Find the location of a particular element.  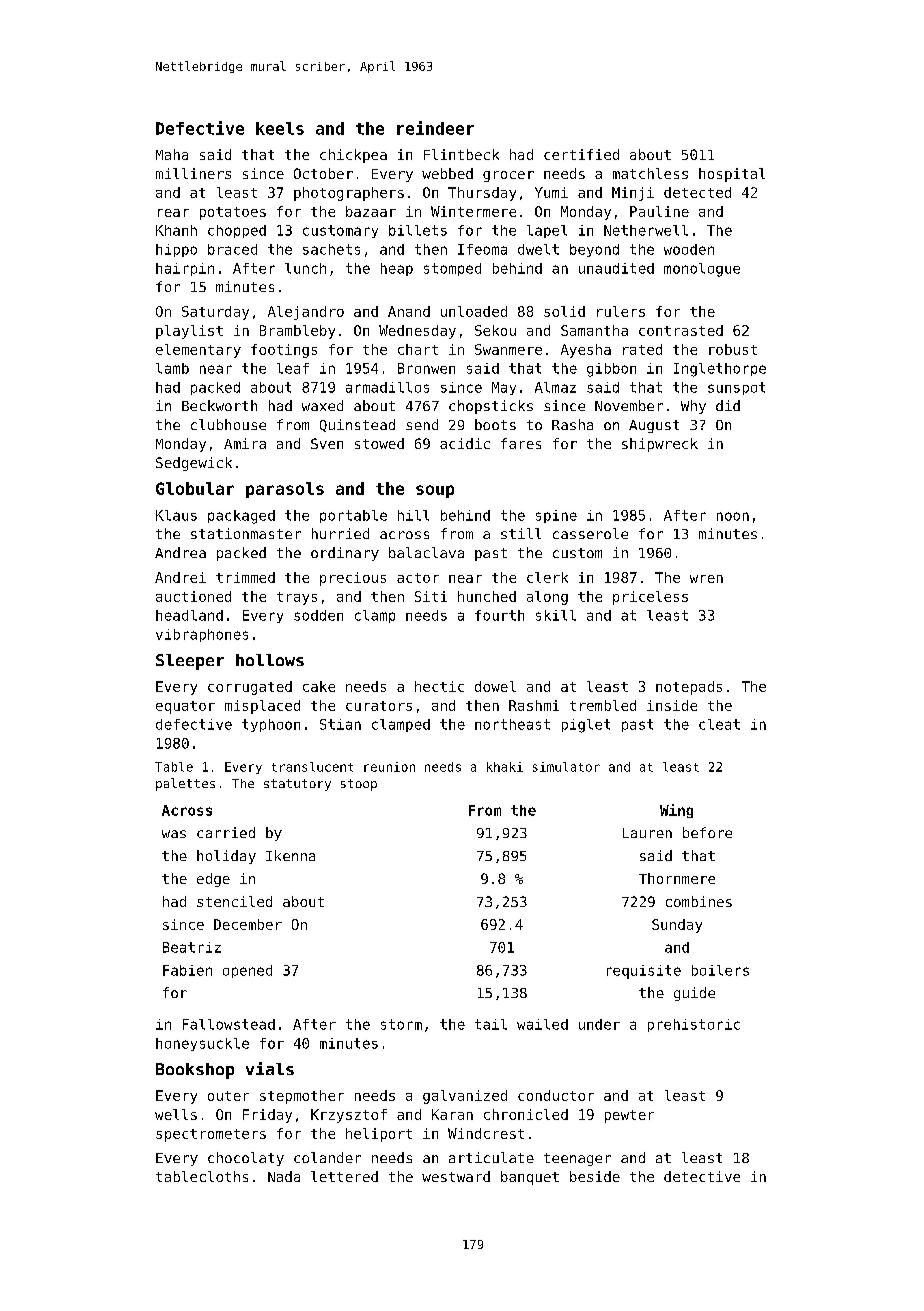

storm is located at coordinates (401, 1024).
